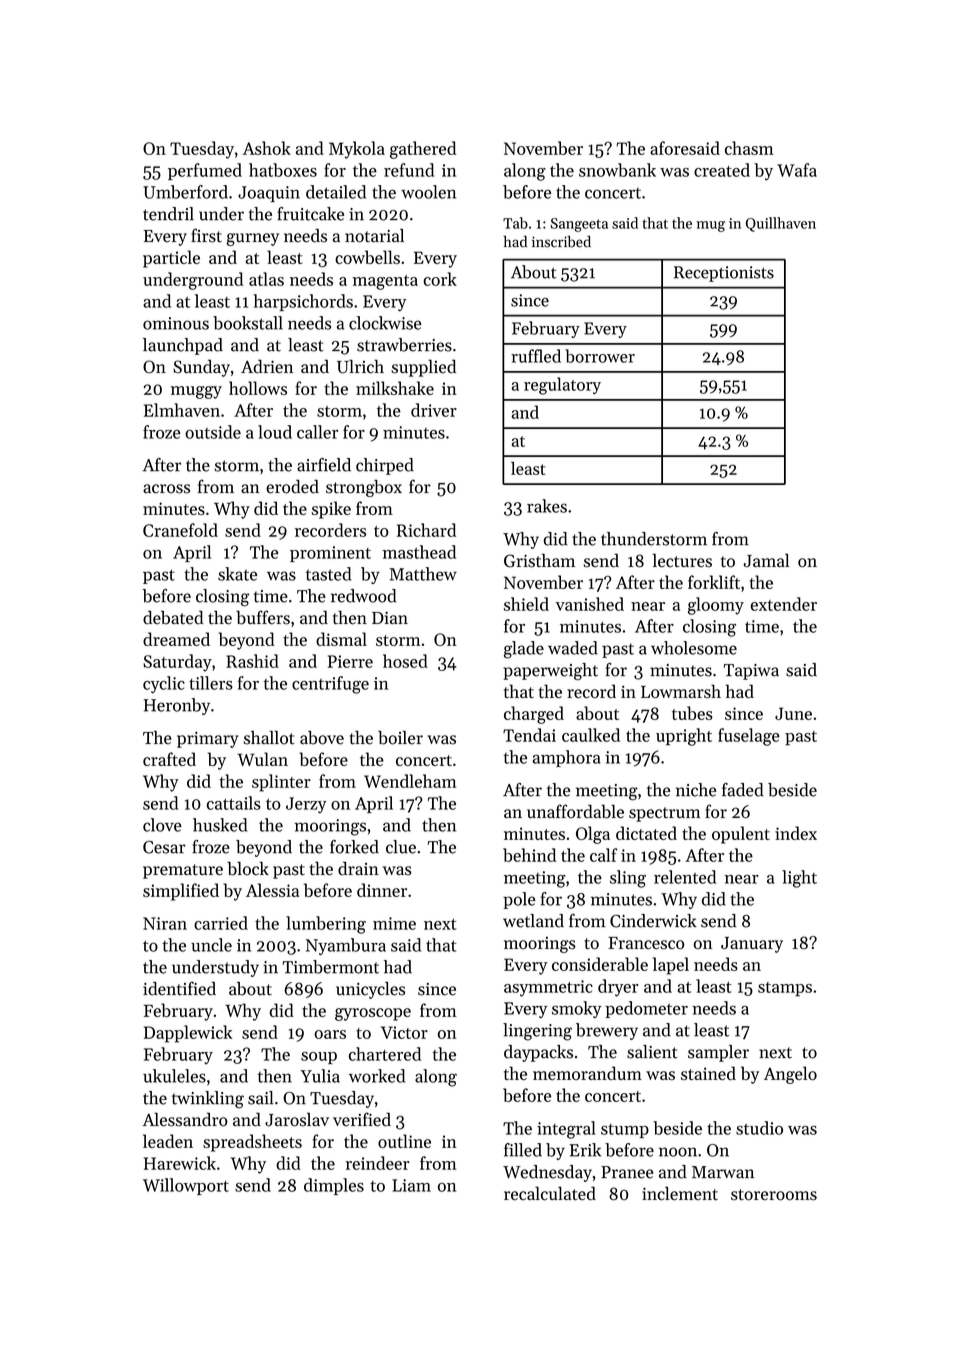 The height and width of the screenshot is (1364, 960). What do you see at coordinates (401, 847) in the screenshot?
I see `clue` at bounding box center [401, 847].
